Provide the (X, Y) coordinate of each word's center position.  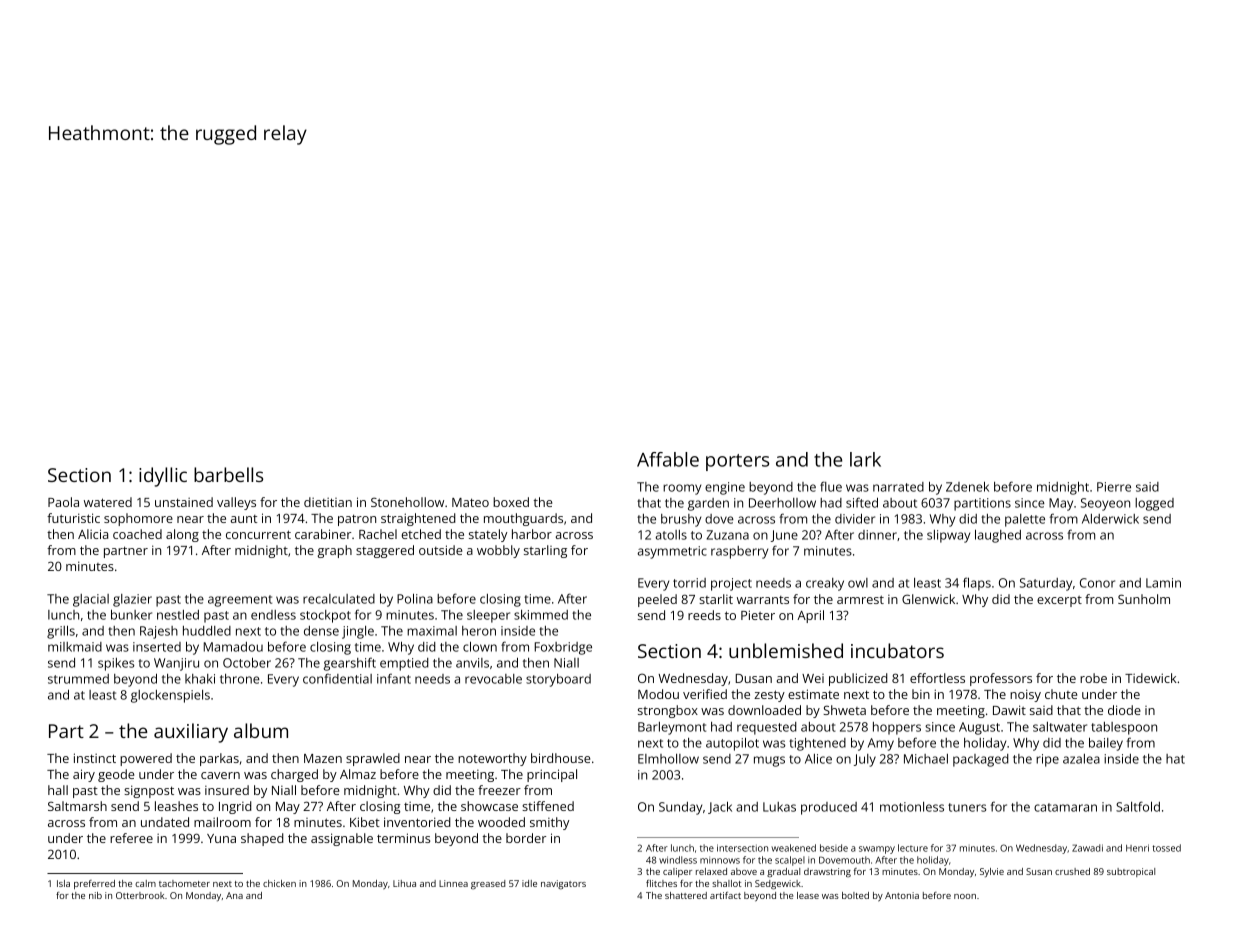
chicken (279, 883)
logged (1154, 504)
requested (767, 728)
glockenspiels (170, 696)
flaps (977, 584)
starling (545, 551)
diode (1124, 710)
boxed (511, 502)
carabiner (323, 534)
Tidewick (1151, 678)
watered (108, 502)
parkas (219, 759)
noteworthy (492, 759)
